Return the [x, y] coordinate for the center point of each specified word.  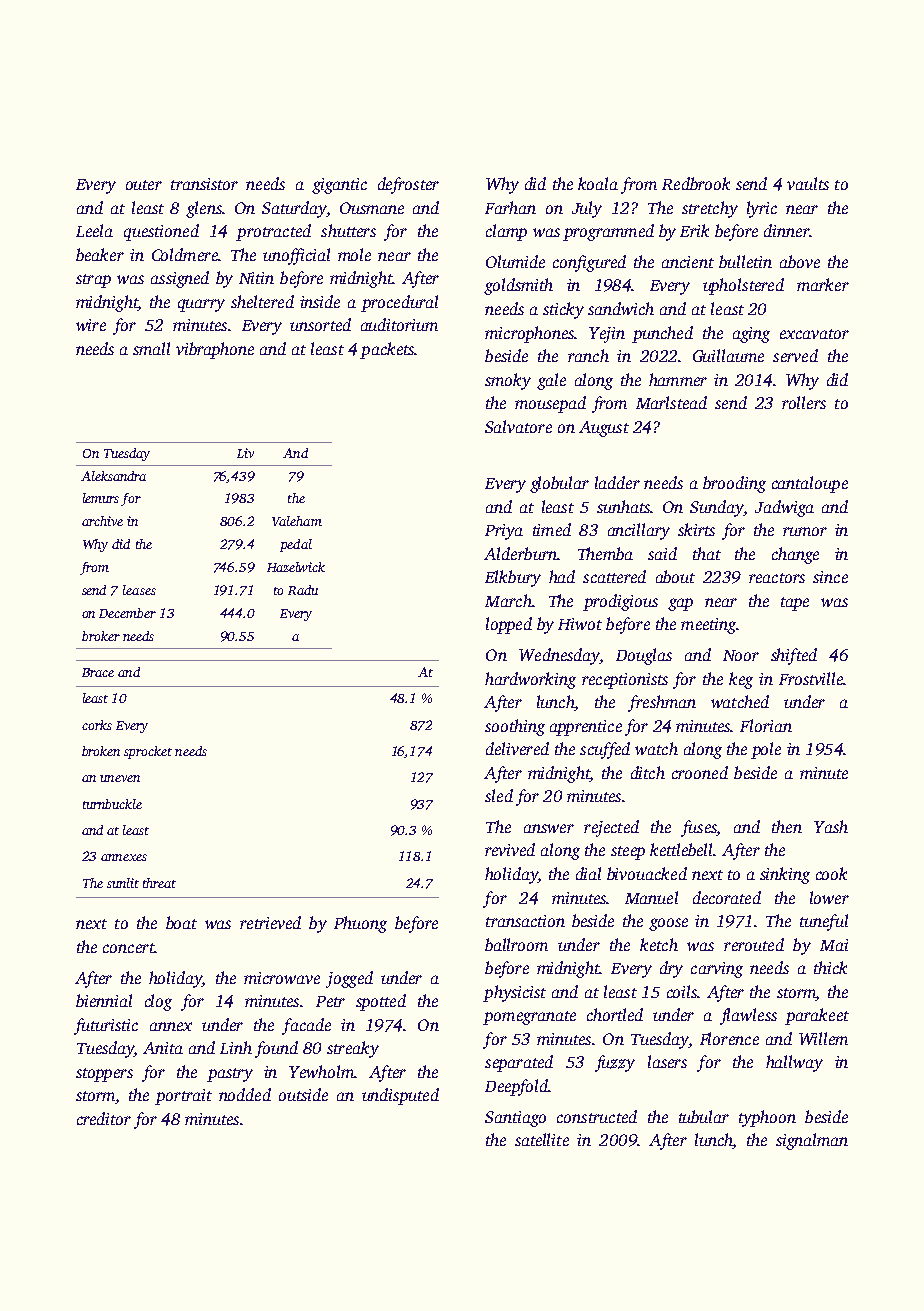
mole [354, 254]
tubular [704, 1116]
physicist [514, 993]
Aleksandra [113, 476]
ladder [617, 482]
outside [303, 1094]
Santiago [515, 1119]
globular [559, 484]
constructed [597, 1116]
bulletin [745, 261]
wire [91, 325]
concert [128, 948]
